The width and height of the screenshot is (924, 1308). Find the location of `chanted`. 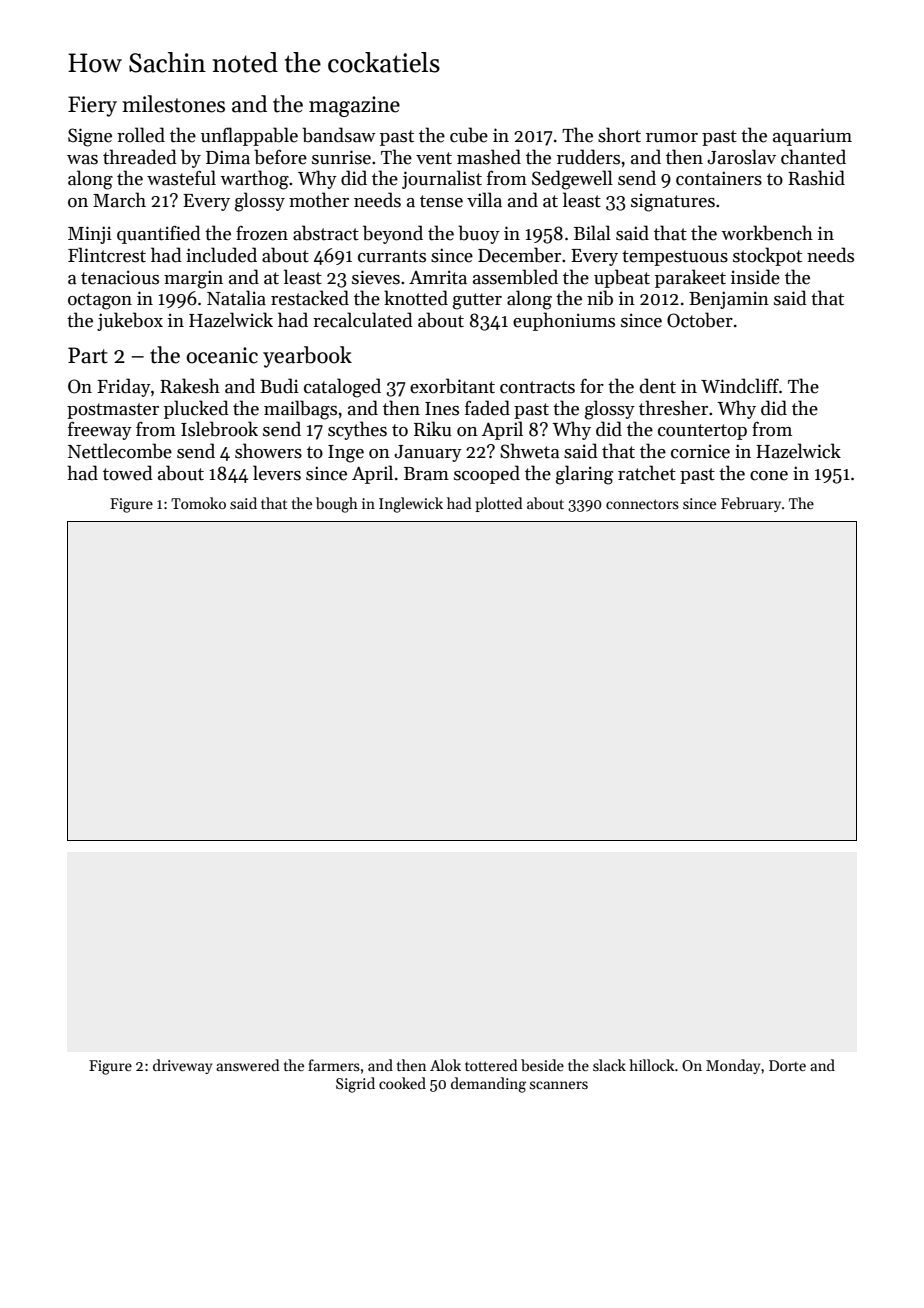

chanted is located at coordinates (813, 157).
